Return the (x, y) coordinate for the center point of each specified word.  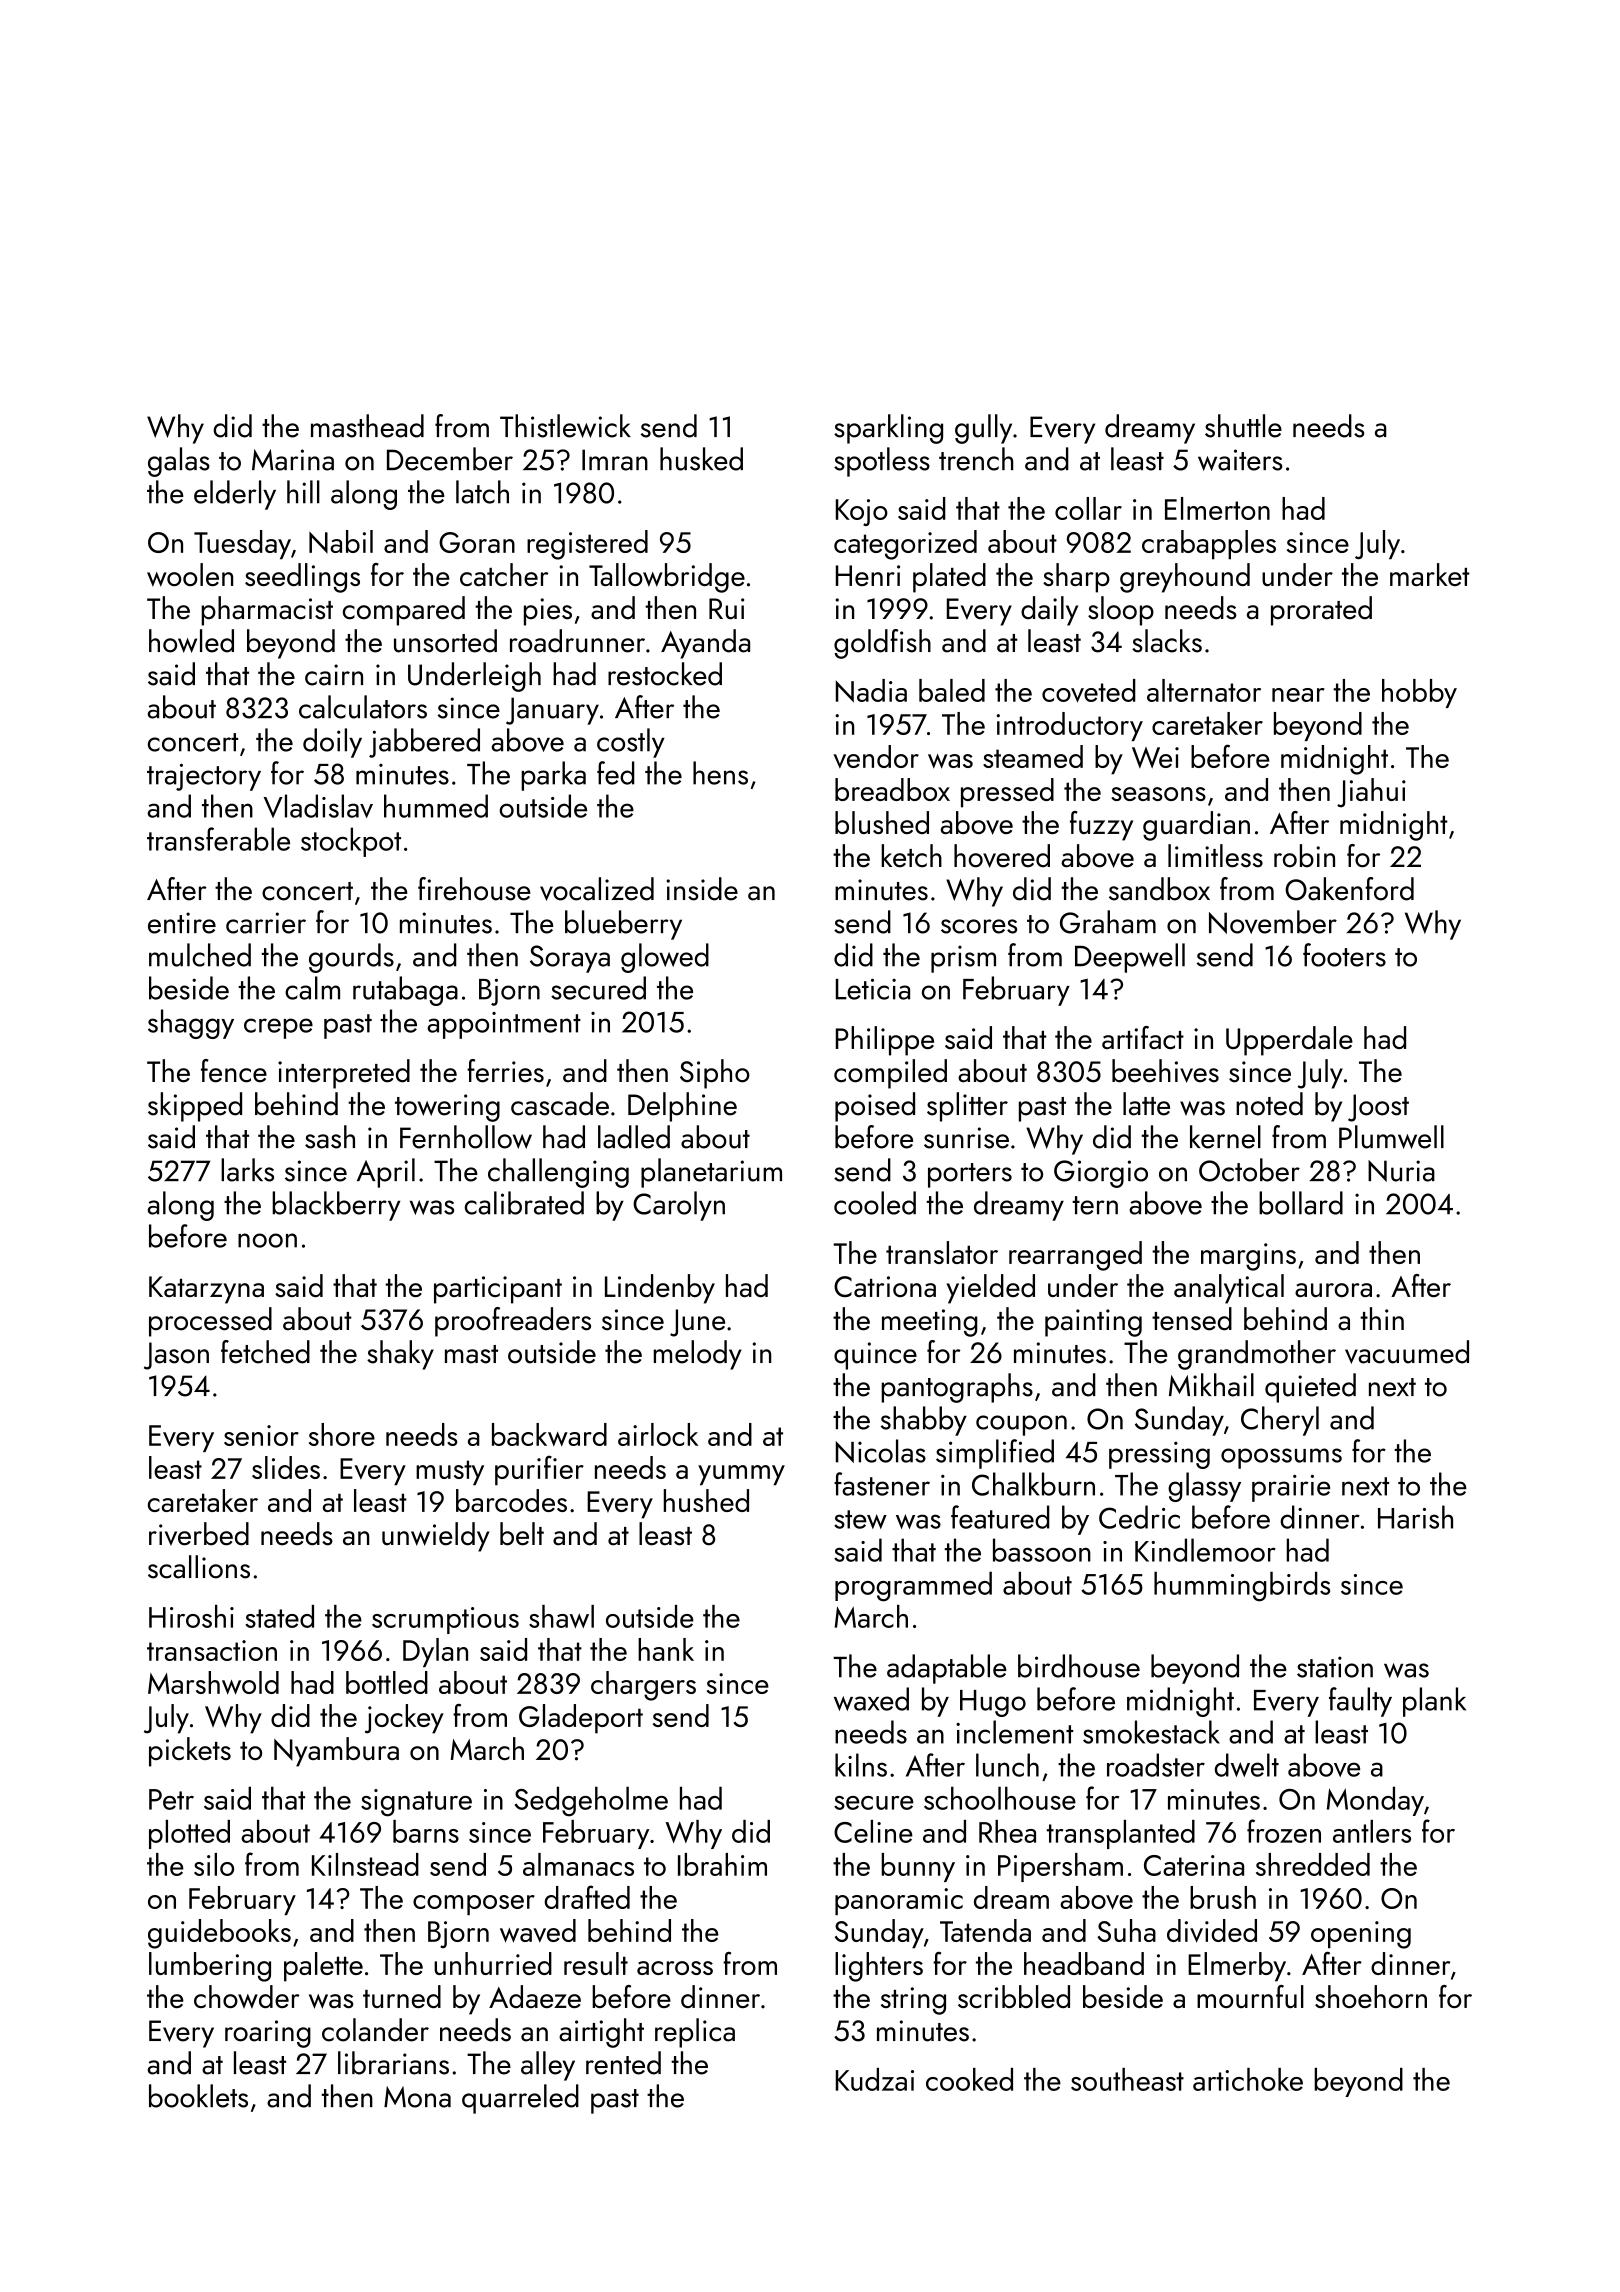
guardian (1196, 826)
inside (702, 889)
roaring (268, 2034)
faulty (1360, 1702)
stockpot (351, 842)
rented (623, 2063)
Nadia (871, 690)
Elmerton (1217, 508)
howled (191, 641)
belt (522, 1534)
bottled (387, 1682)
